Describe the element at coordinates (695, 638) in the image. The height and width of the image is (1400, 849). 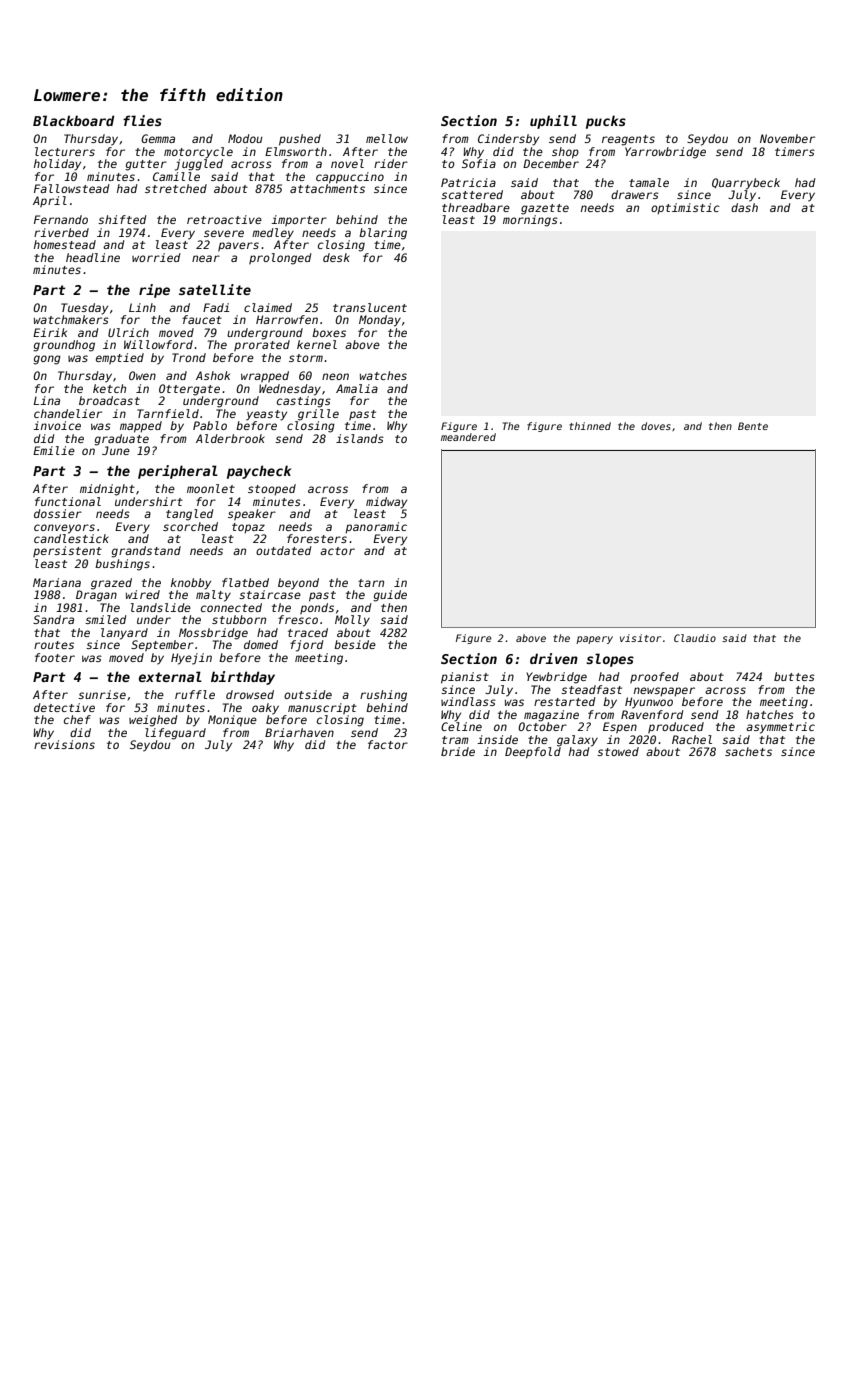
I see `Claudio` at that location.
